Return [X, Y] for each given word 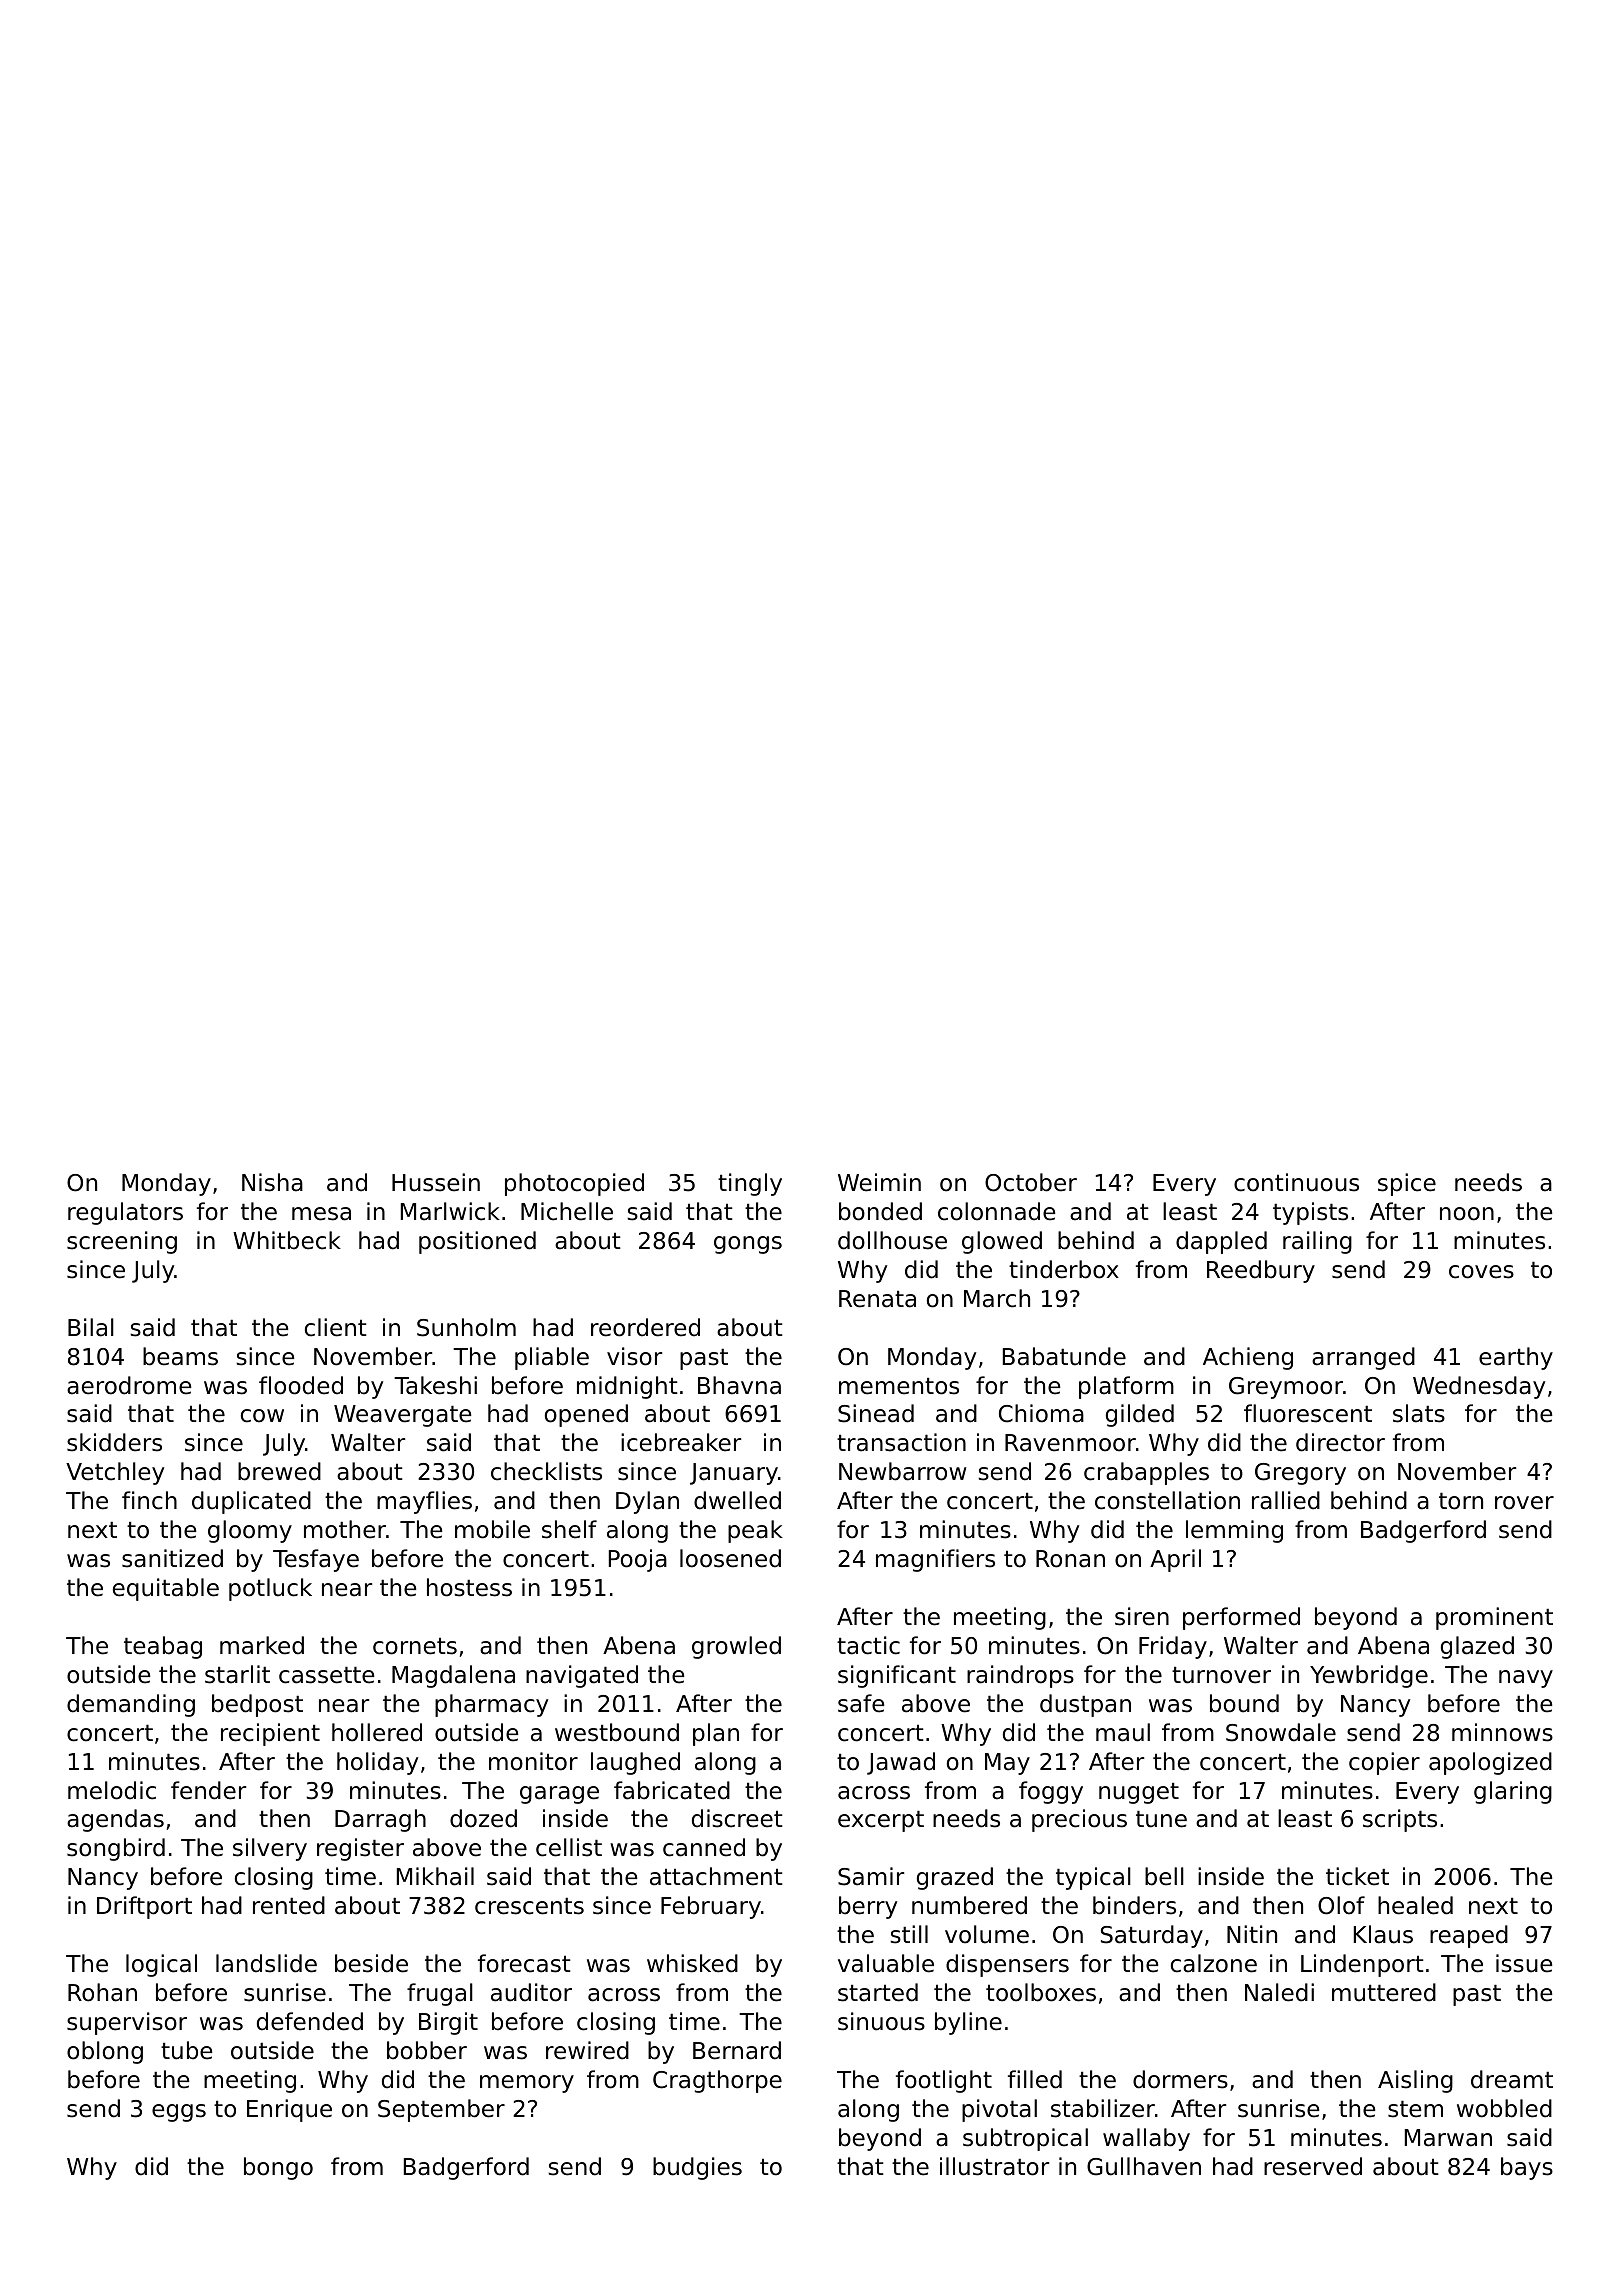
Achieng [1248, 1358]
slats [1419, 1413]
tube [186, 2050]
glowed [1002, 1242]
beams [180, 1356]
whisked [692, 1963]
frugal [440, 1994]
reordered [645, 1327]
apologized [1490, 1763]
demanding [131, 1705]
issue [1524, 1963]
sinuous [881, 2021]
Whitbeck [287, 1240]
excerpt [881, 1821]
